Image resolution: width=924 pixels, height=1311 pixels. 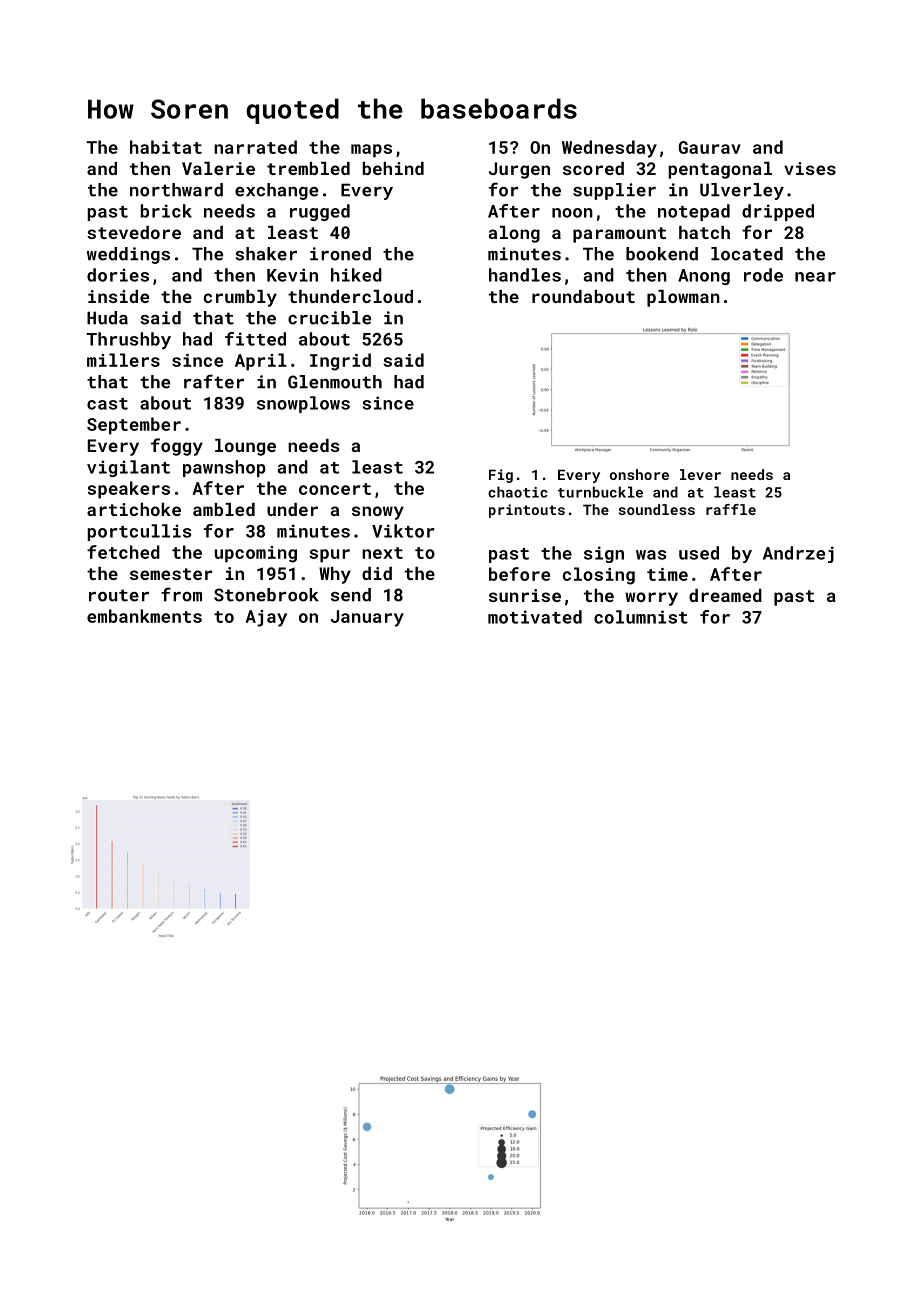 What do you see at coordinates (525, 595) in the page?
I see `sunrise` at bounding box center [525, 595].
